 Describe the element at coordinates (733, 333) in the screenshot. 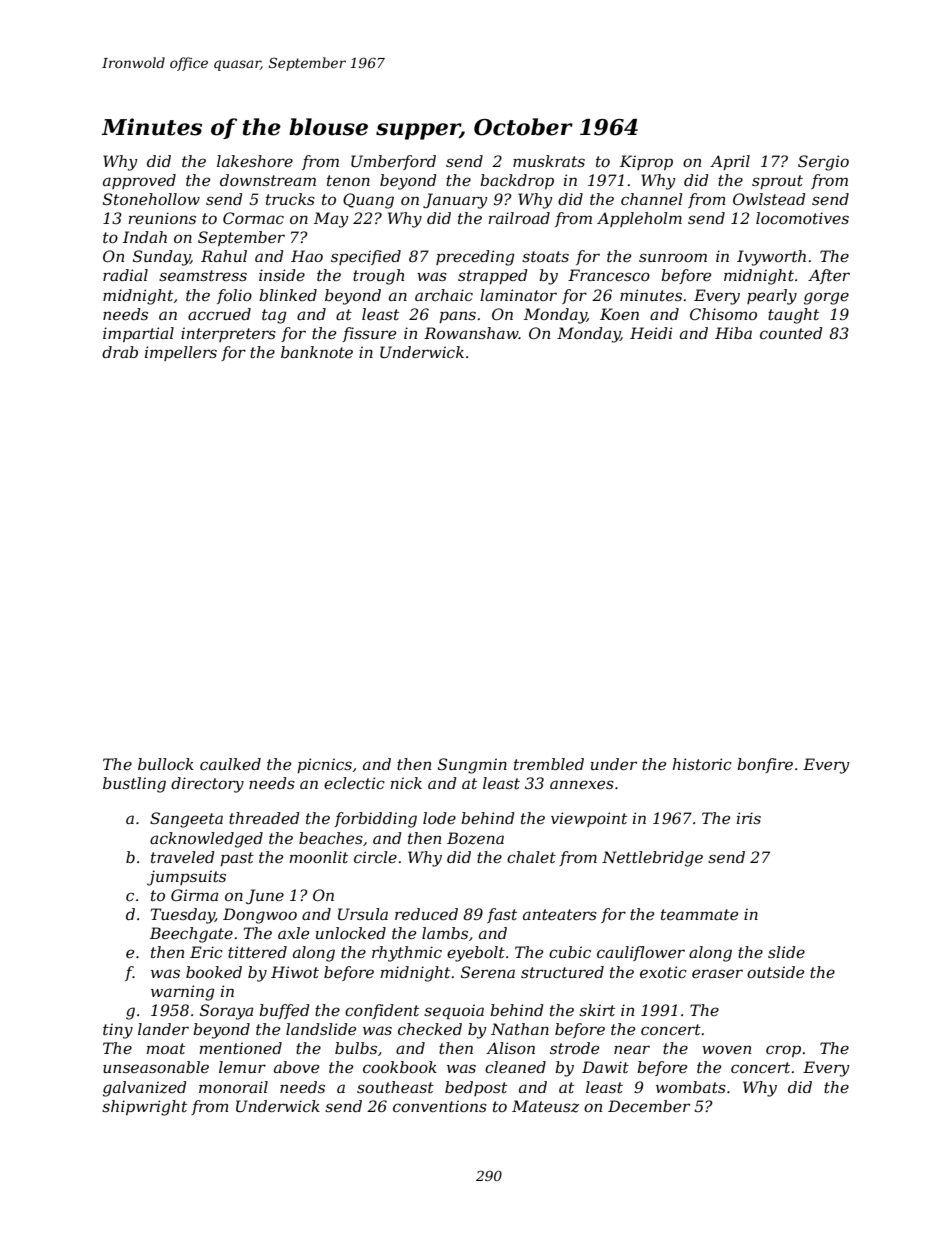

I see `Hiba` at that location.
